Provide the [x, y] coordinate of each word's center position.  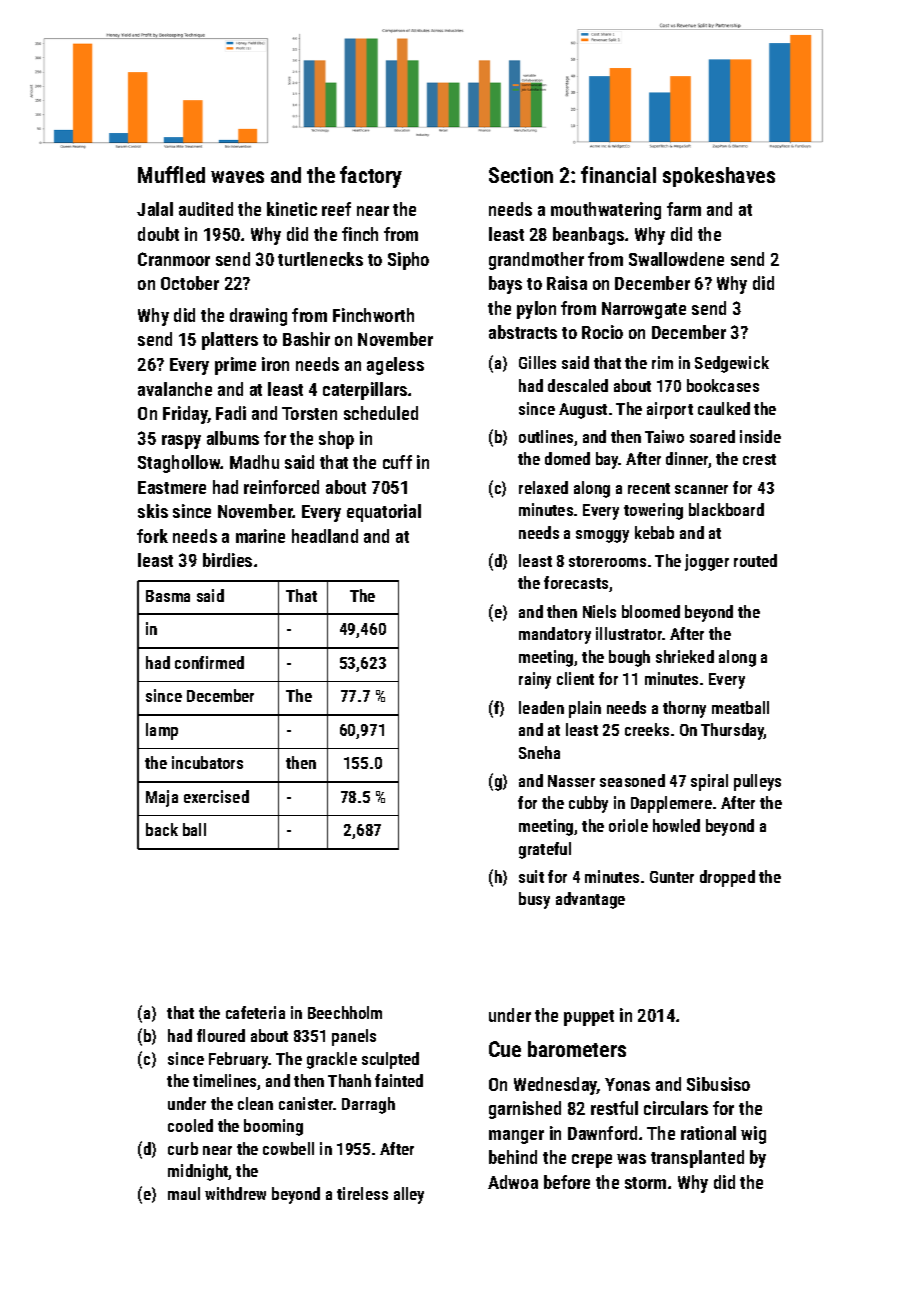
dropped [727, 878]
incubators [207, 762]
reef [336, 209]
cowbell [288, 1148]
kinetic [292, 209]
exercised [216, 796]
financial [618, 174]
